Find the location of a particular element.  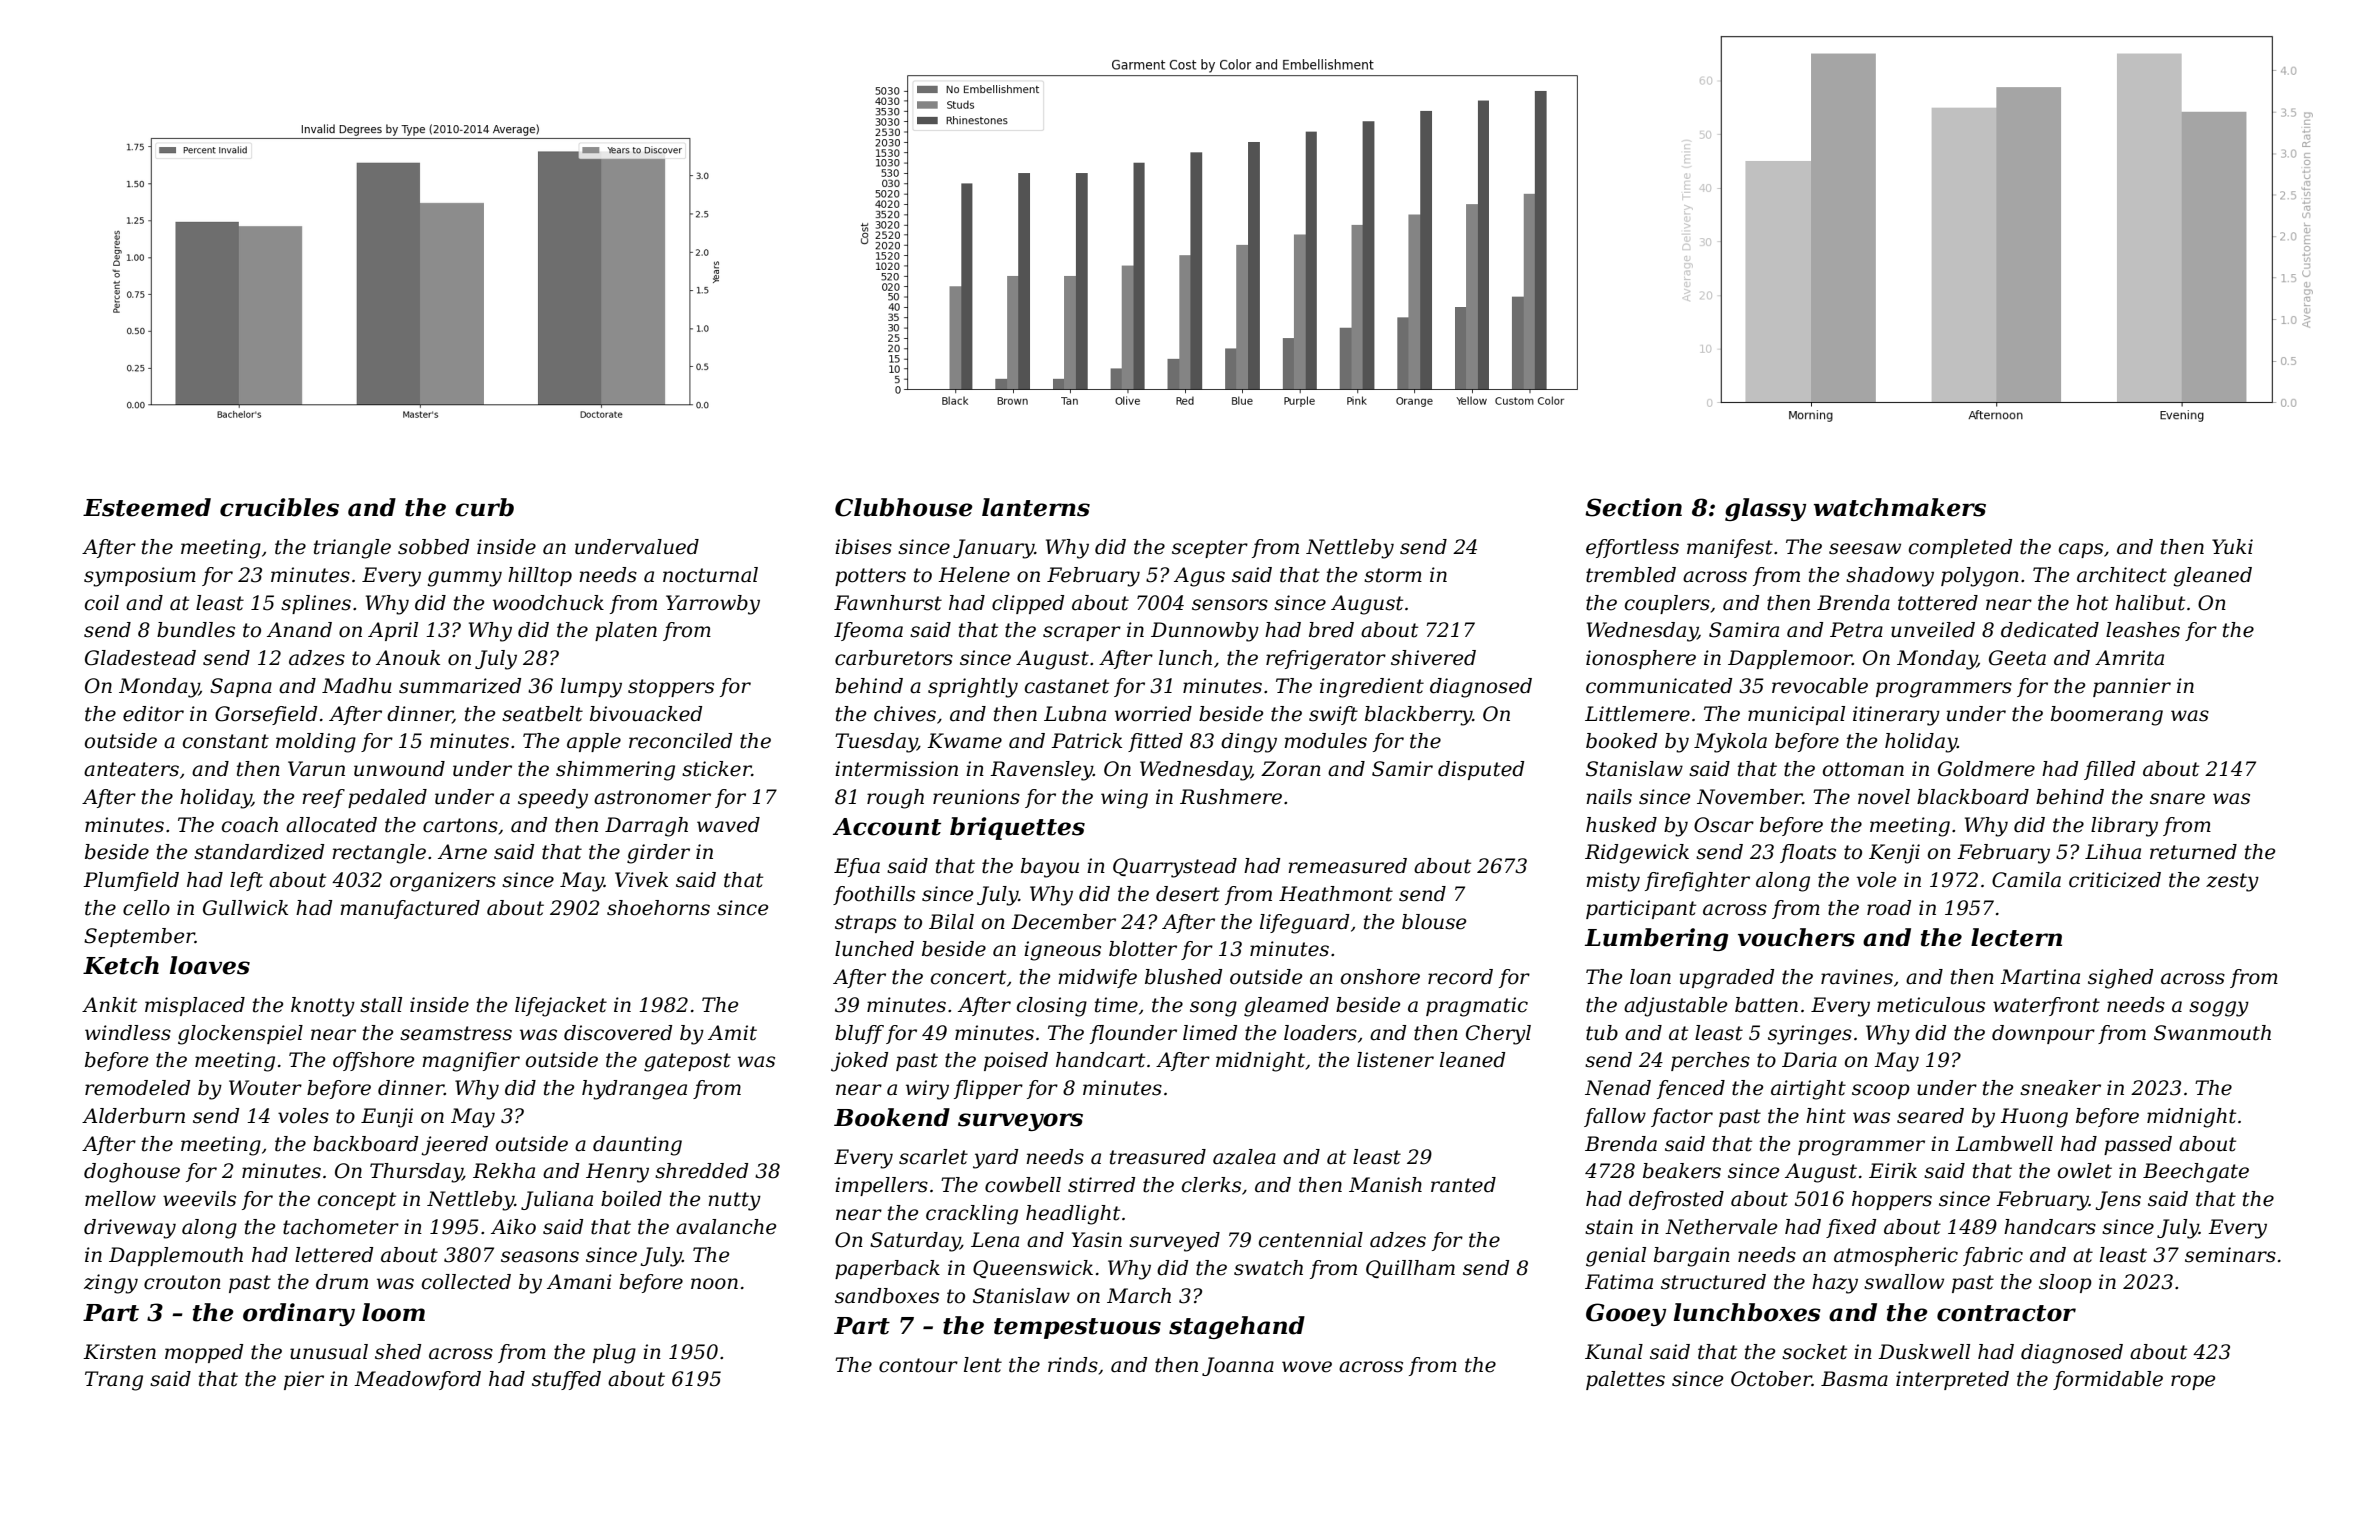

curb is located at coordinates (484, 507).
